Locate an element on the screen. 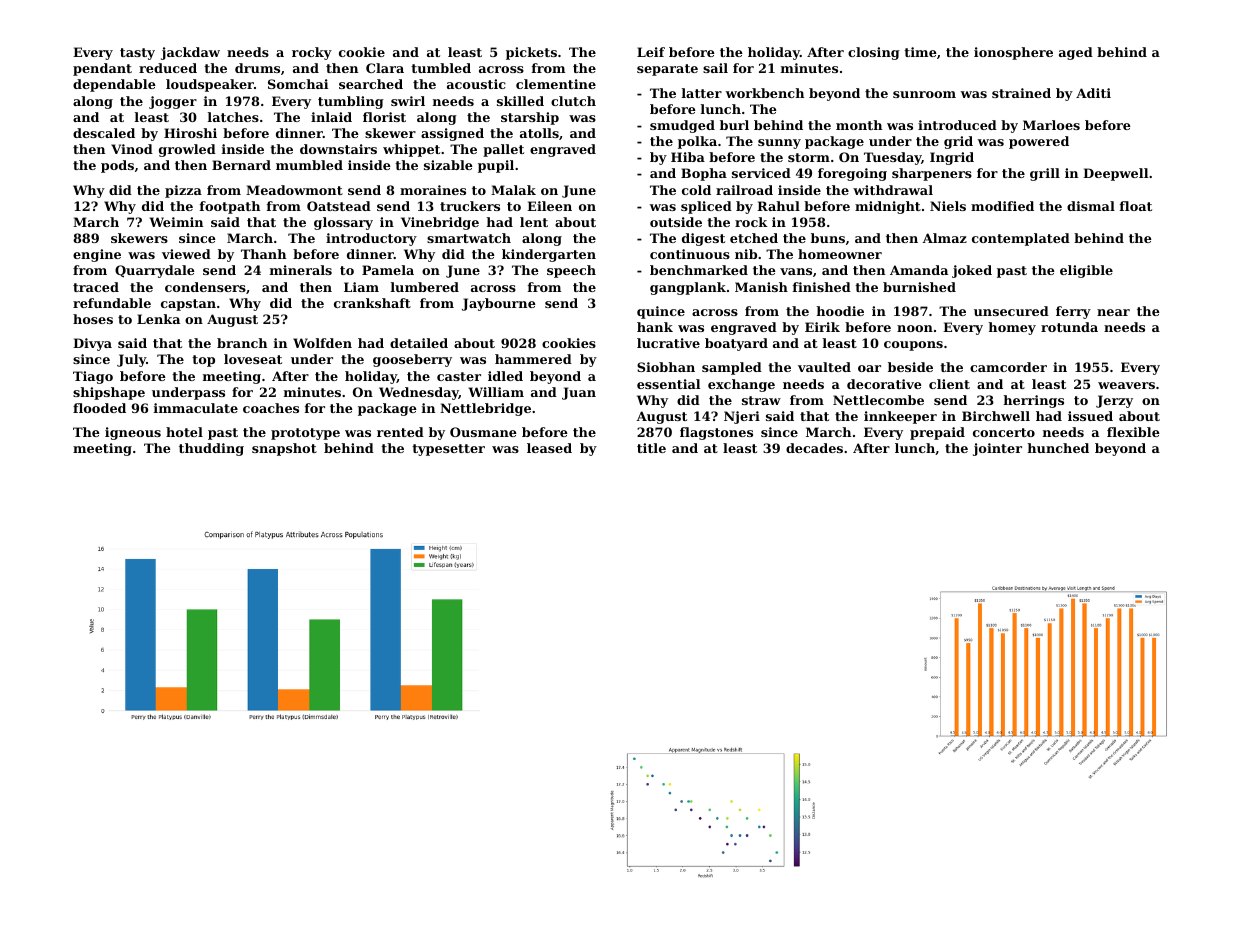 The height and width of the screenshot is (952, 1233). buns is located at coordinates (828, 238).
